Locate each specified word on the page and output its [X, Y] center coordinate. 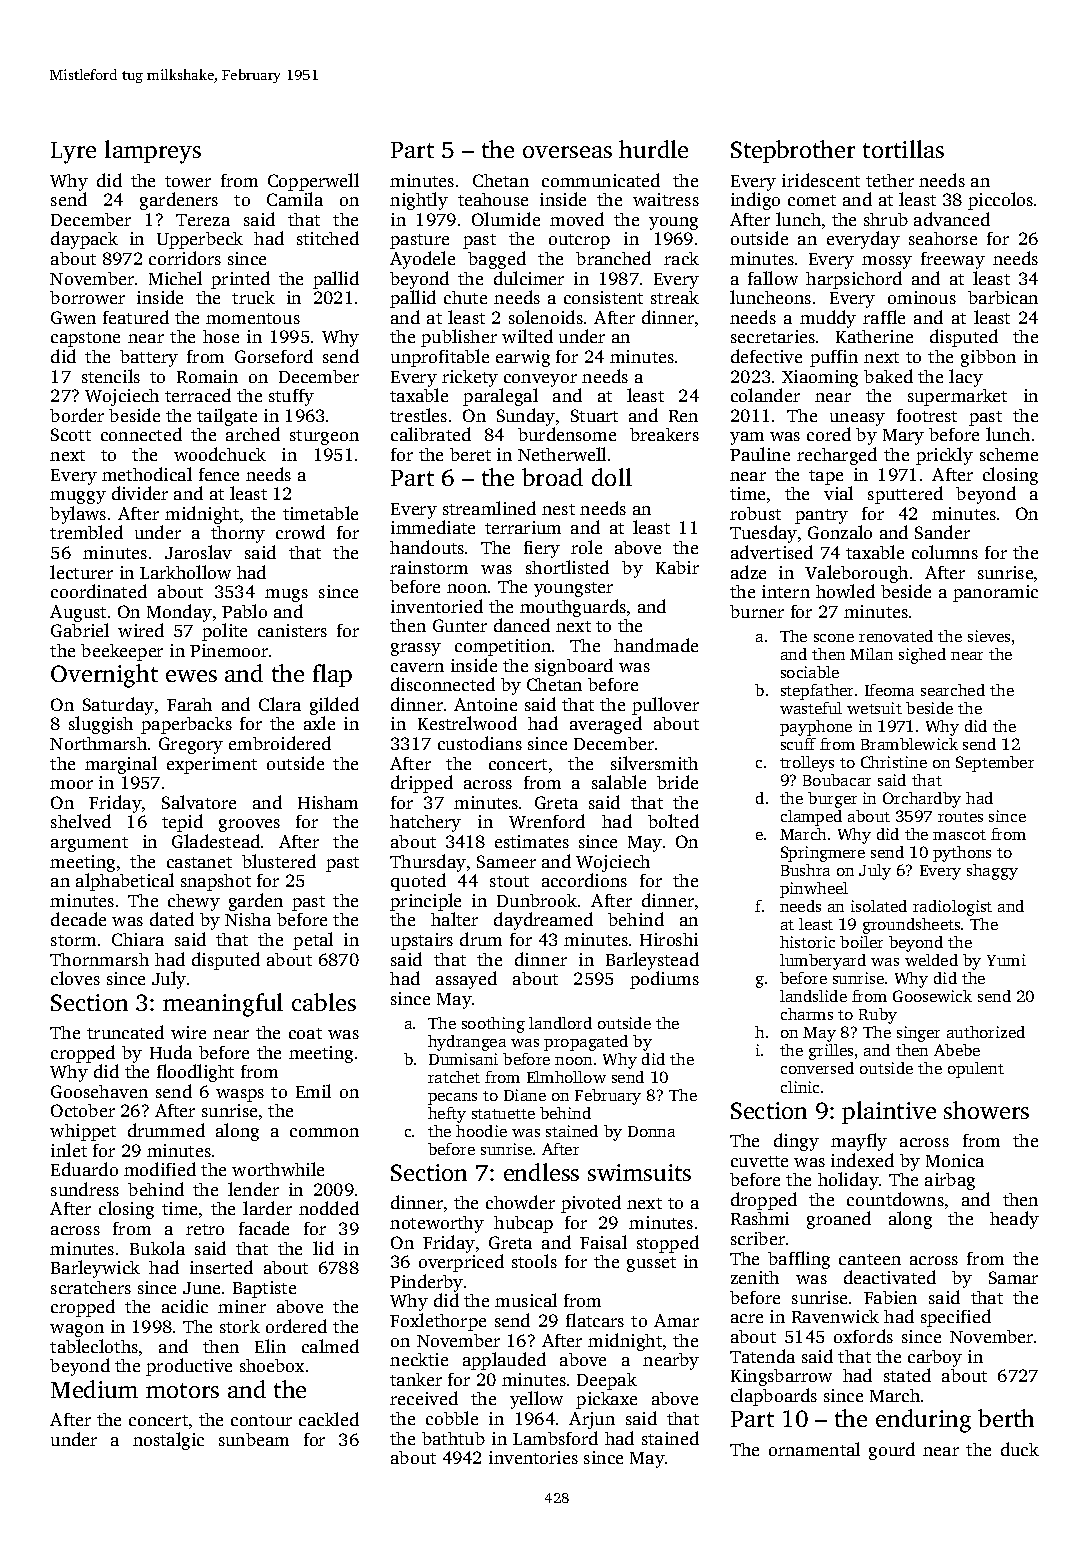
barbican [1003, 297]
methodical [147, 474]
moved [577, 219]
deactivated [890, 1277]
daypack [84, 240]
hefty [447, 1115]
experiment [212, 765]
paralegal [500, 397]
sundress [85, 1189]
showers [986, 1110]
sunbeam [254, 1439]
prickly [944, 456]
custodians [480, 743]
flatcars [595, 1320]
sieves [989, 636]
